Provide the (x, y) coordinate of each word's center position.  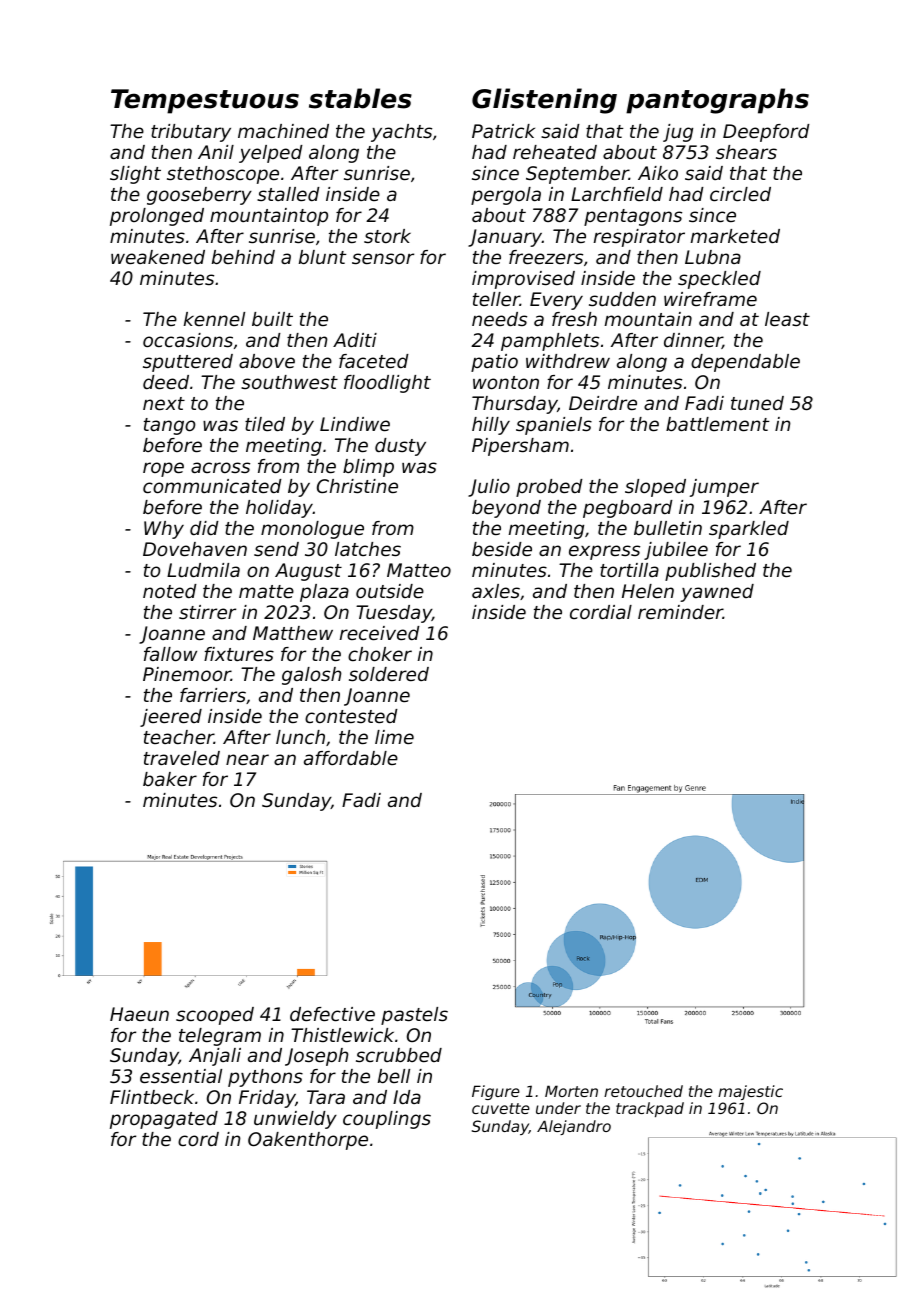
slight (135, 175)
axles (496, 591)
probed (549, 488)
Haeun (139, 1014)
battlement (717, 424)
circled (740, 194)
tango (170, 426)
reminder (680, 612)
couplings (387, 1120)
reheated (555, 152)
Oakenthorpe (308, 1141)
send (276, 549)
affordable (351, 758)
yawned (717, 593)
